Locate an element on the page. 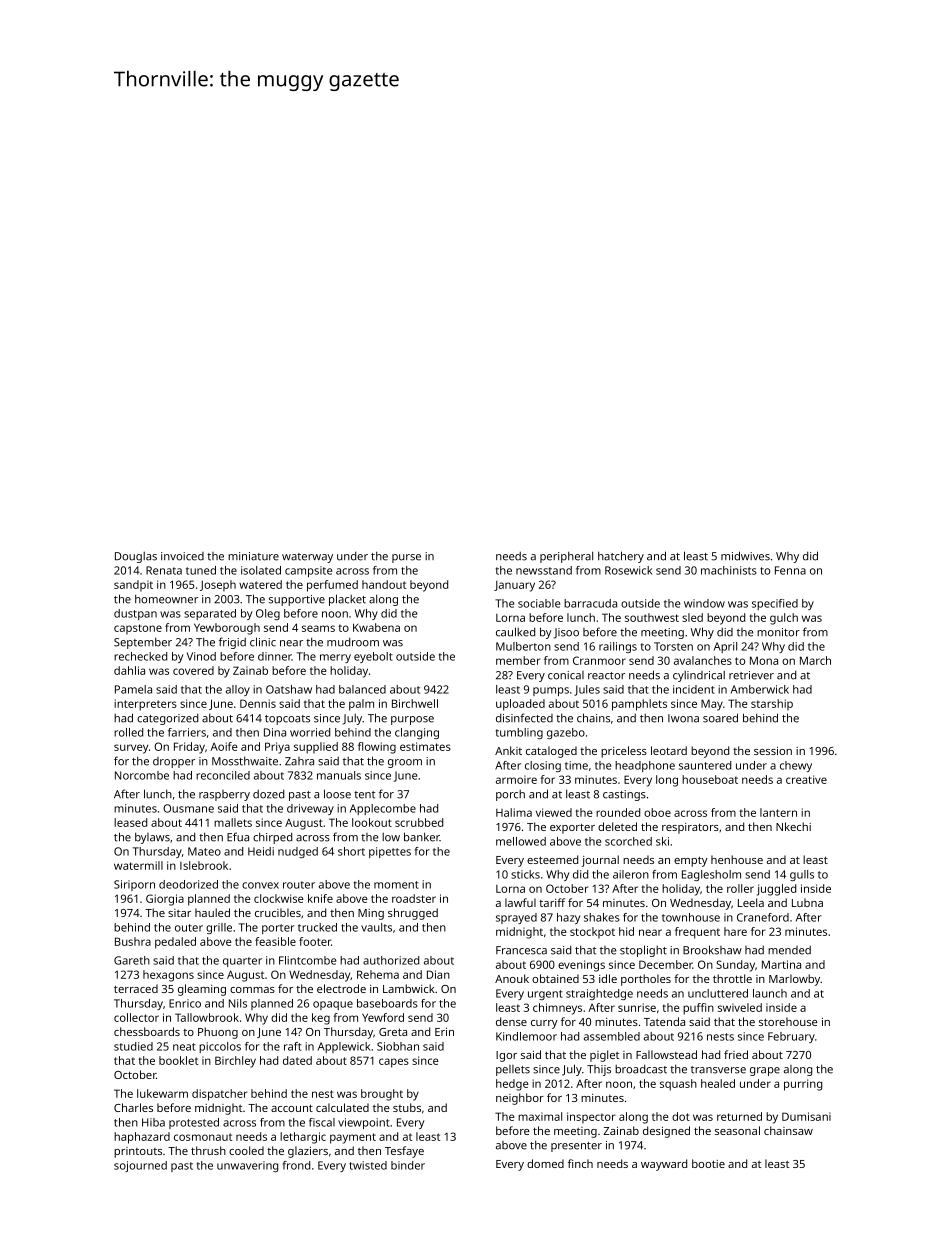  member is located at coordinates (518, 660).
